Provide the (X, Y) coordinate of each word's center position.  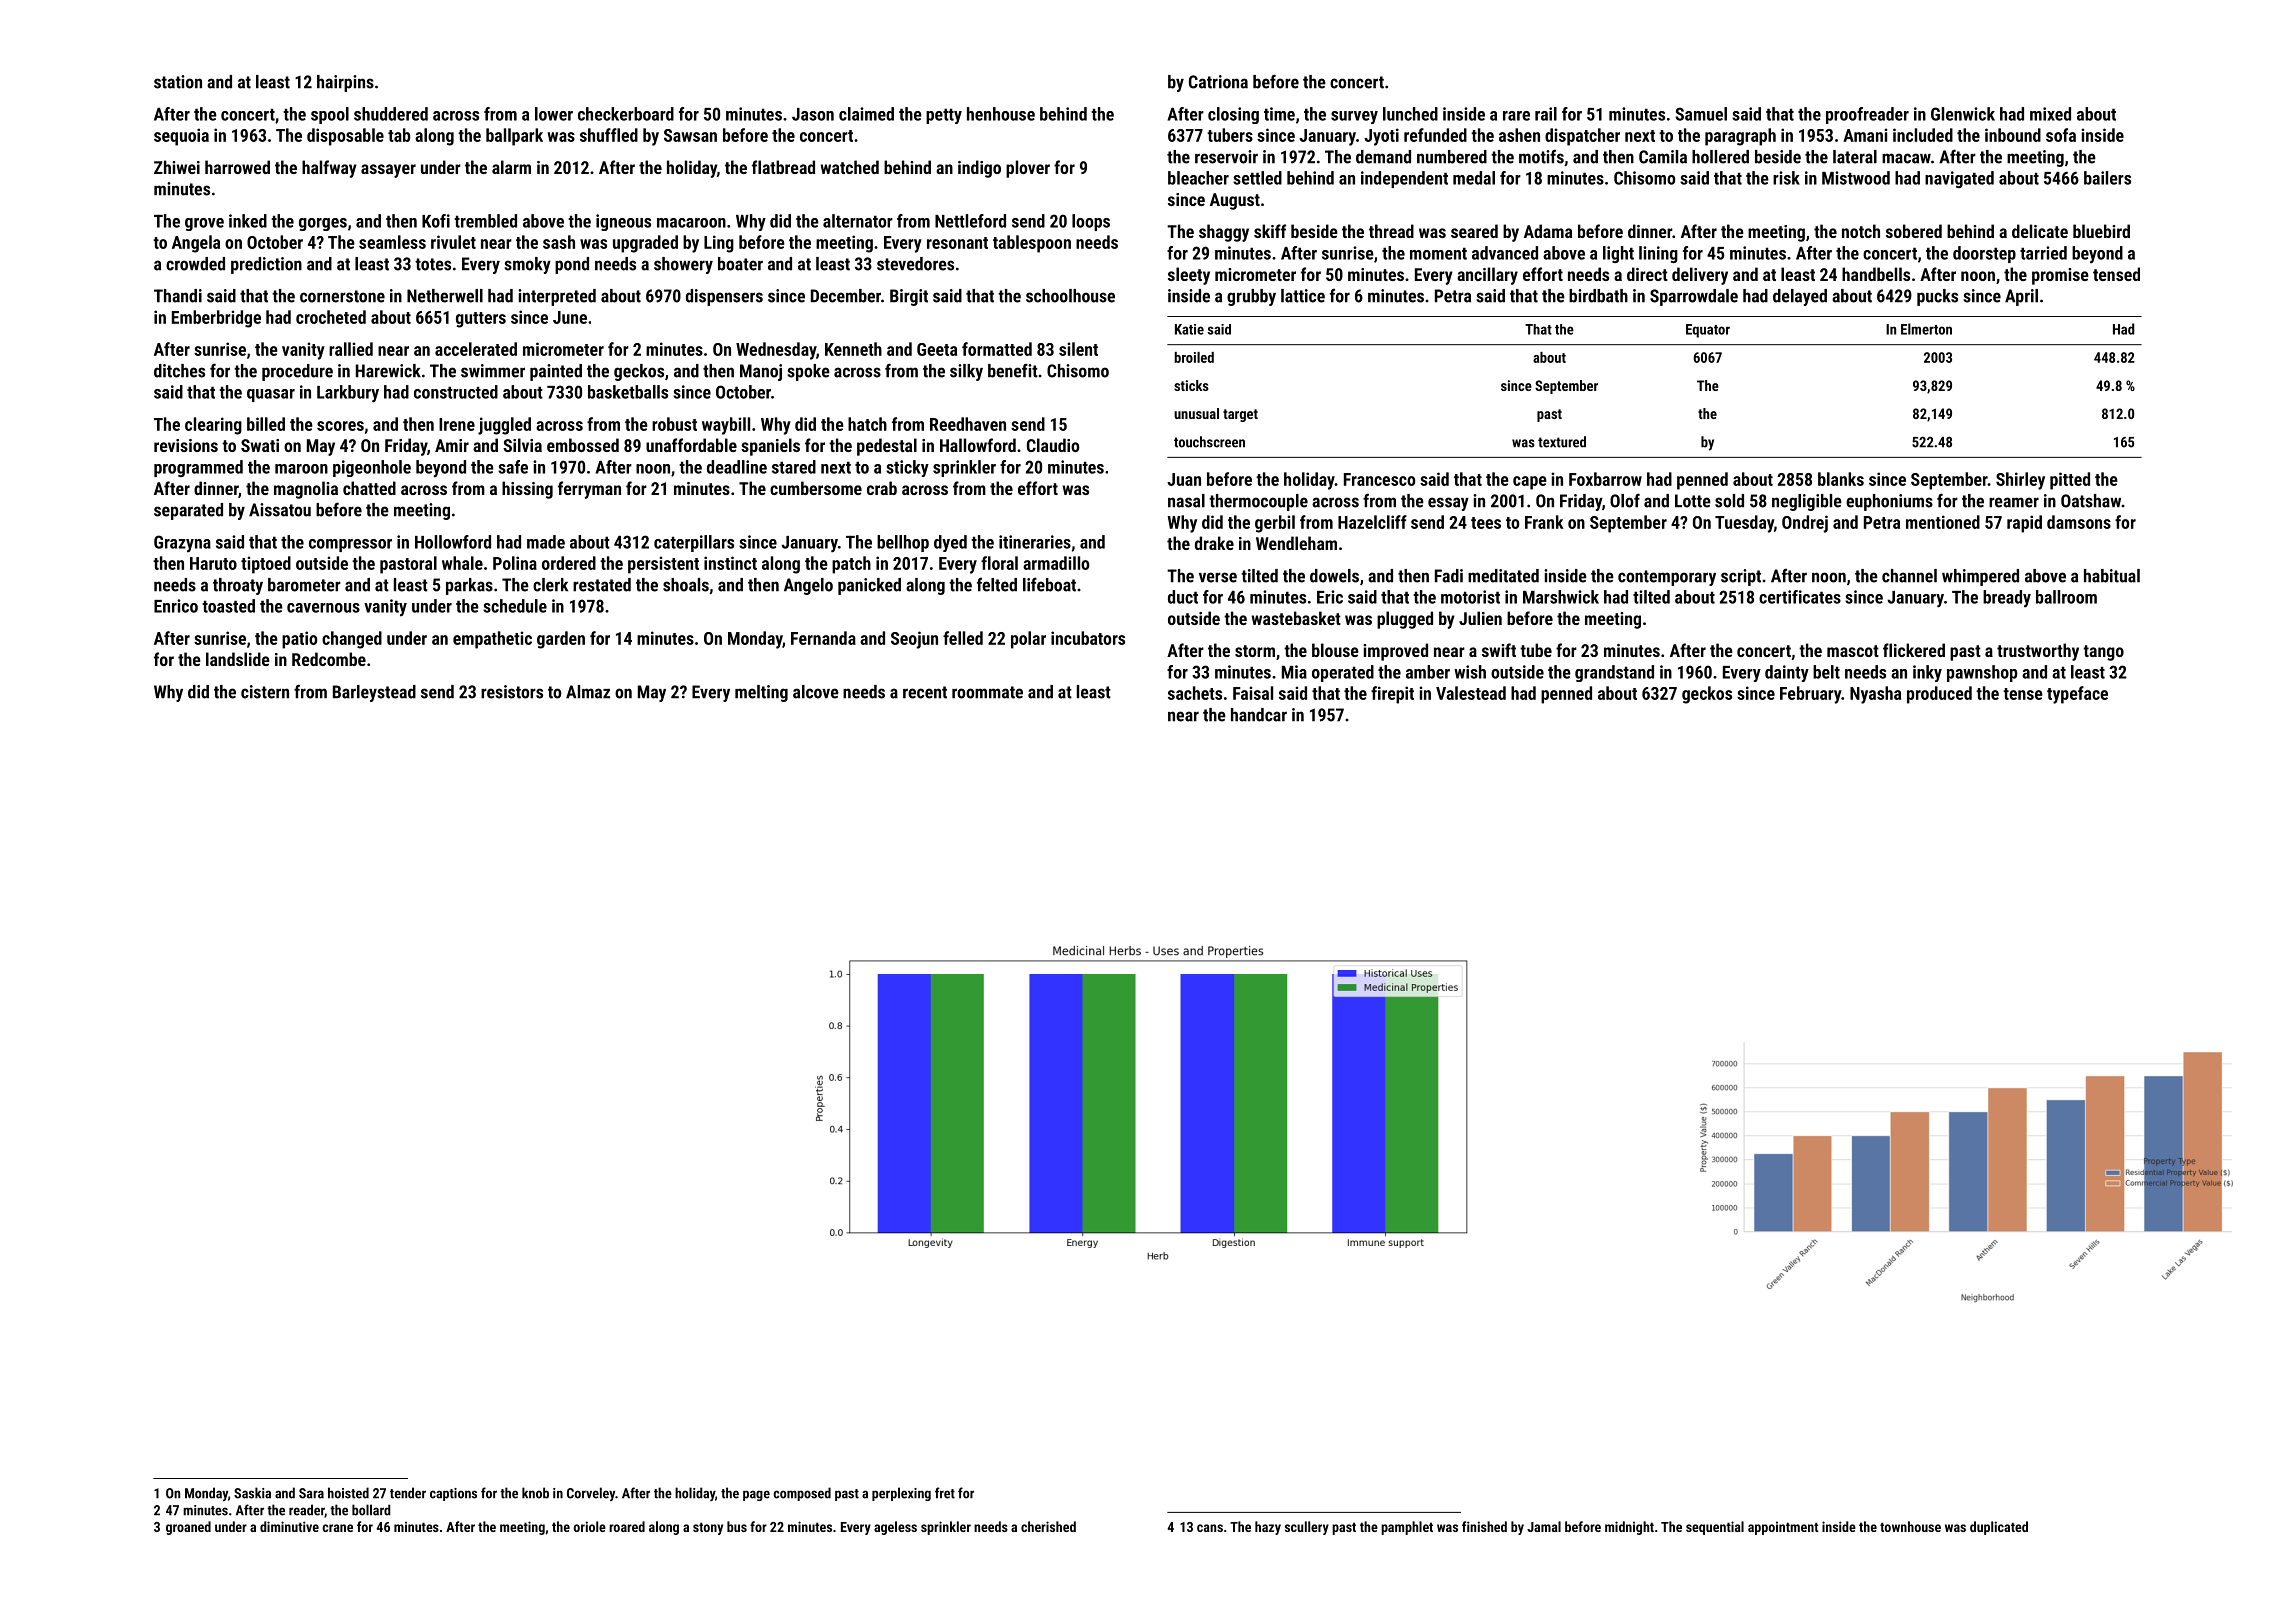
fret (945, 1493)
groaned (188, 1528)
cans (1210, 1528)
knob (535, 1493)
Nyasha (1875, 695)
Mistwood (1856, 178)
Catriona (1218, 82)
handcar (1259, 715)
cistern (265, 692)
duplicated (1999, 1528)
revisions (186, 445)
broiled (1194, 357)
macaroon (691, 223)
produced (1939, 695)
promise (2060, 276)
